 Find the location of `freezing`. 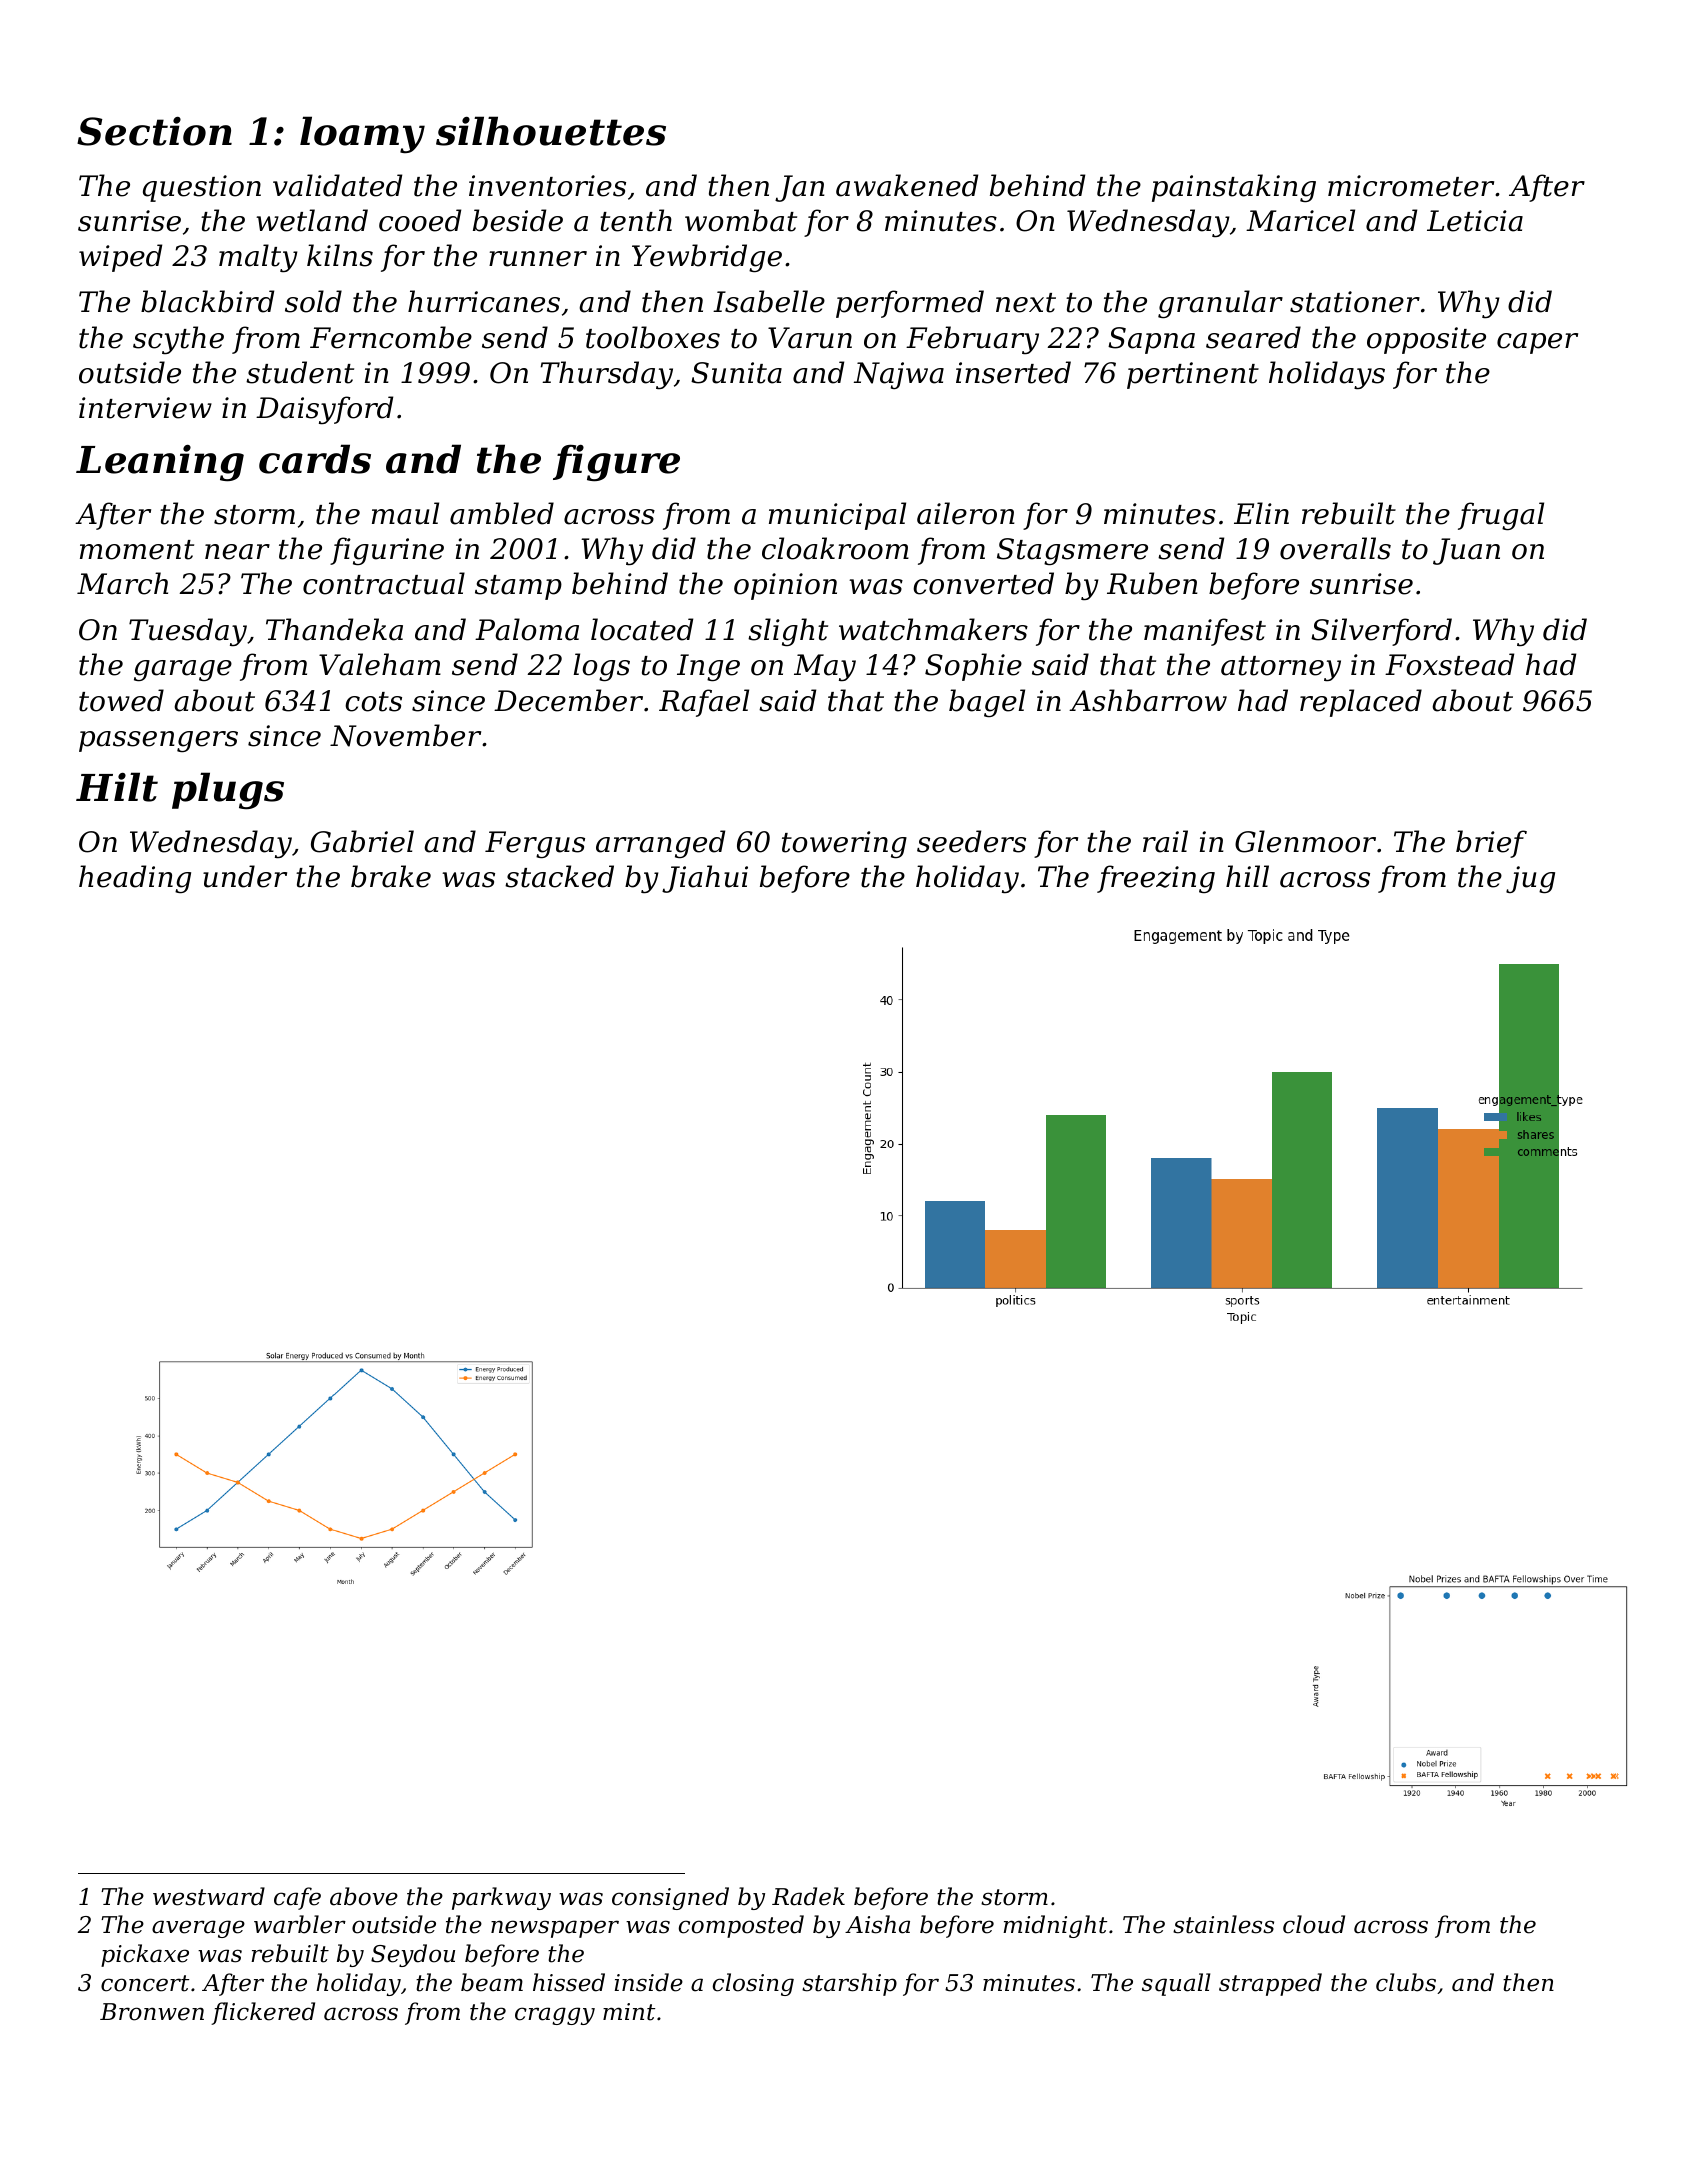

freezing is located at coordinates (1156, 879).
